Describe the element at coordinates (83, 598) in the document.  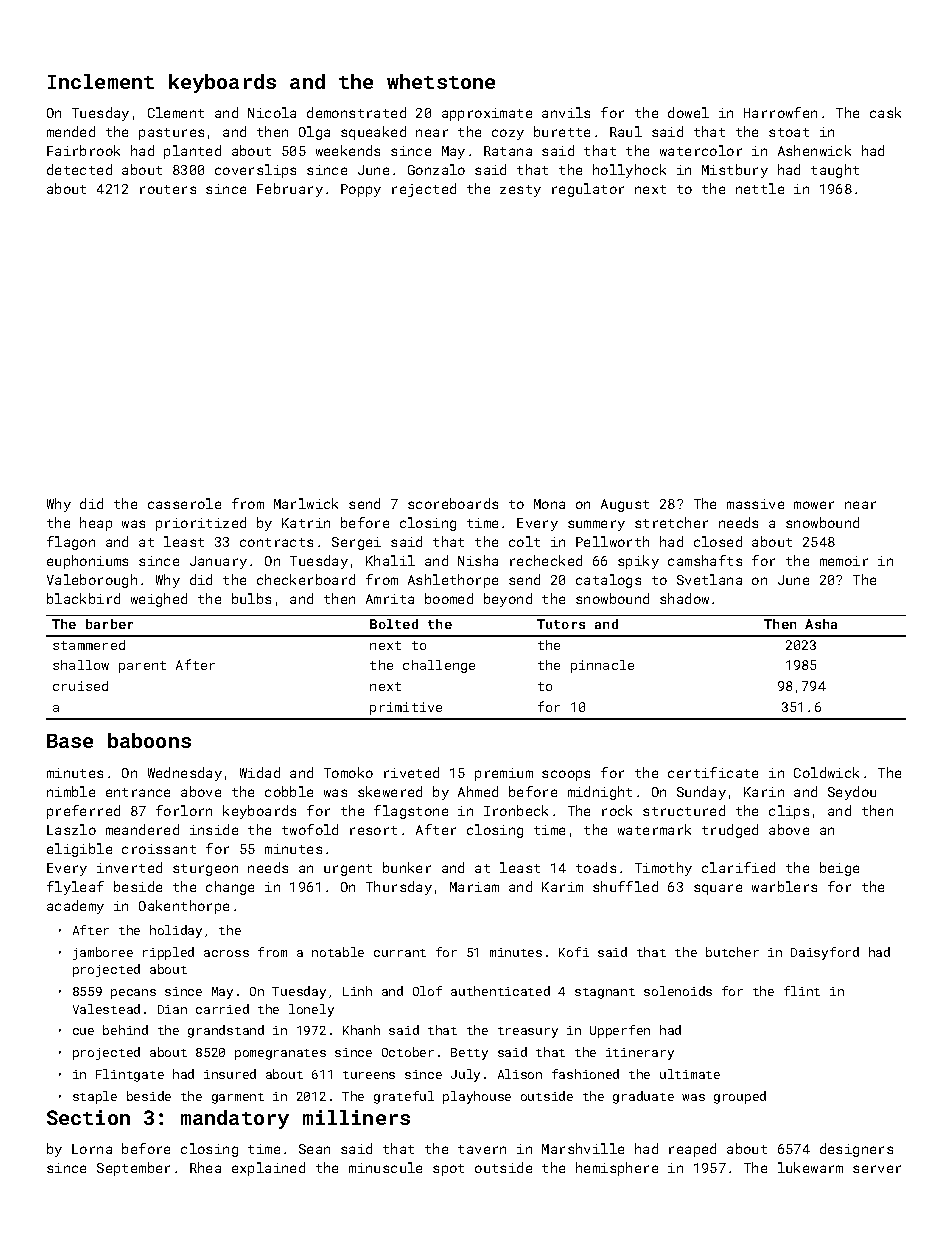
I see `blackbird` at that location.
